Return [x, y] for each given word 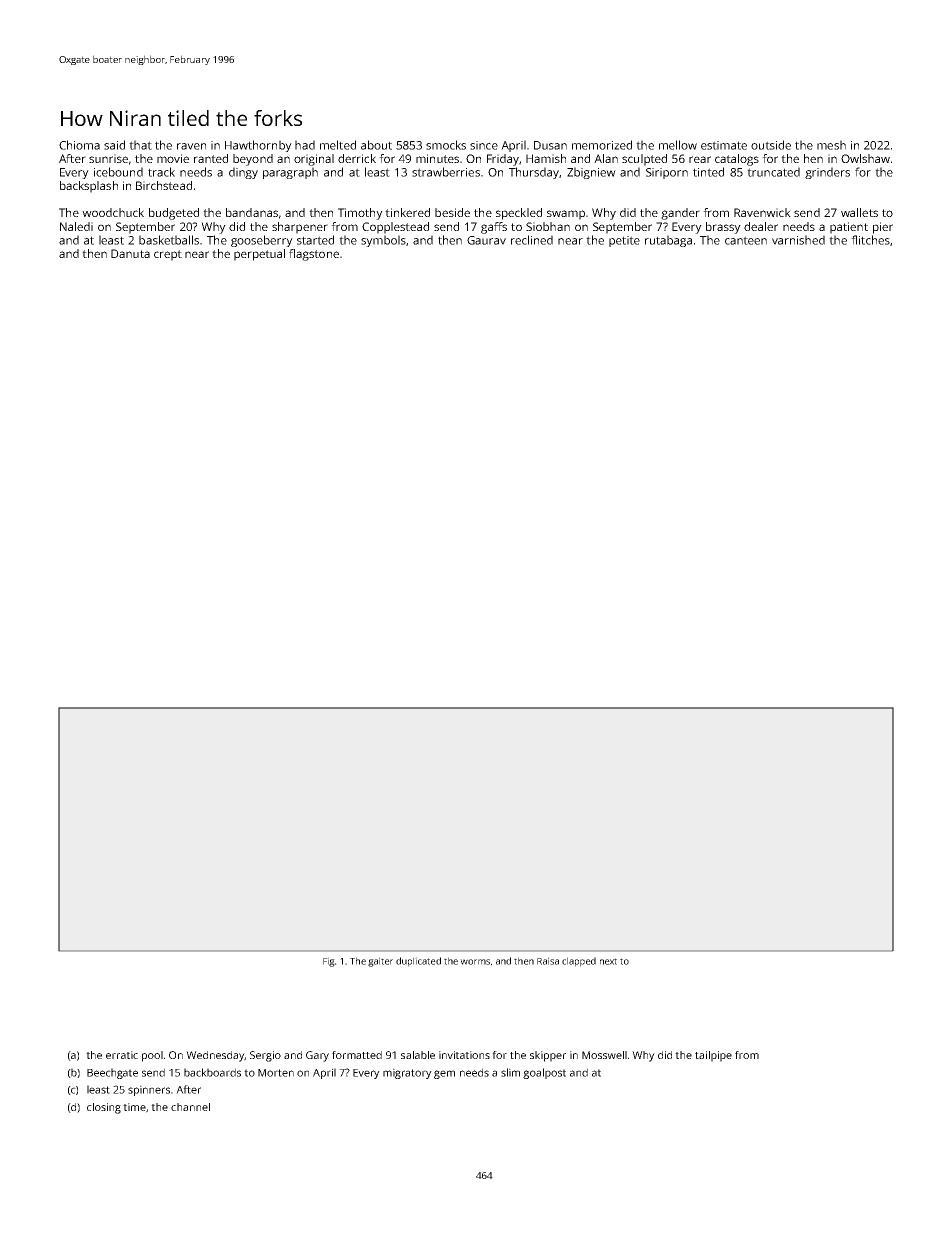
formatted [357, 1055]
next [608, 961]
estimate [724, 145]
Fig [329, 962]
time [134, 1107]
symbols [383, 241]
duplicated [418, 962]
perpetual [259, 255]
